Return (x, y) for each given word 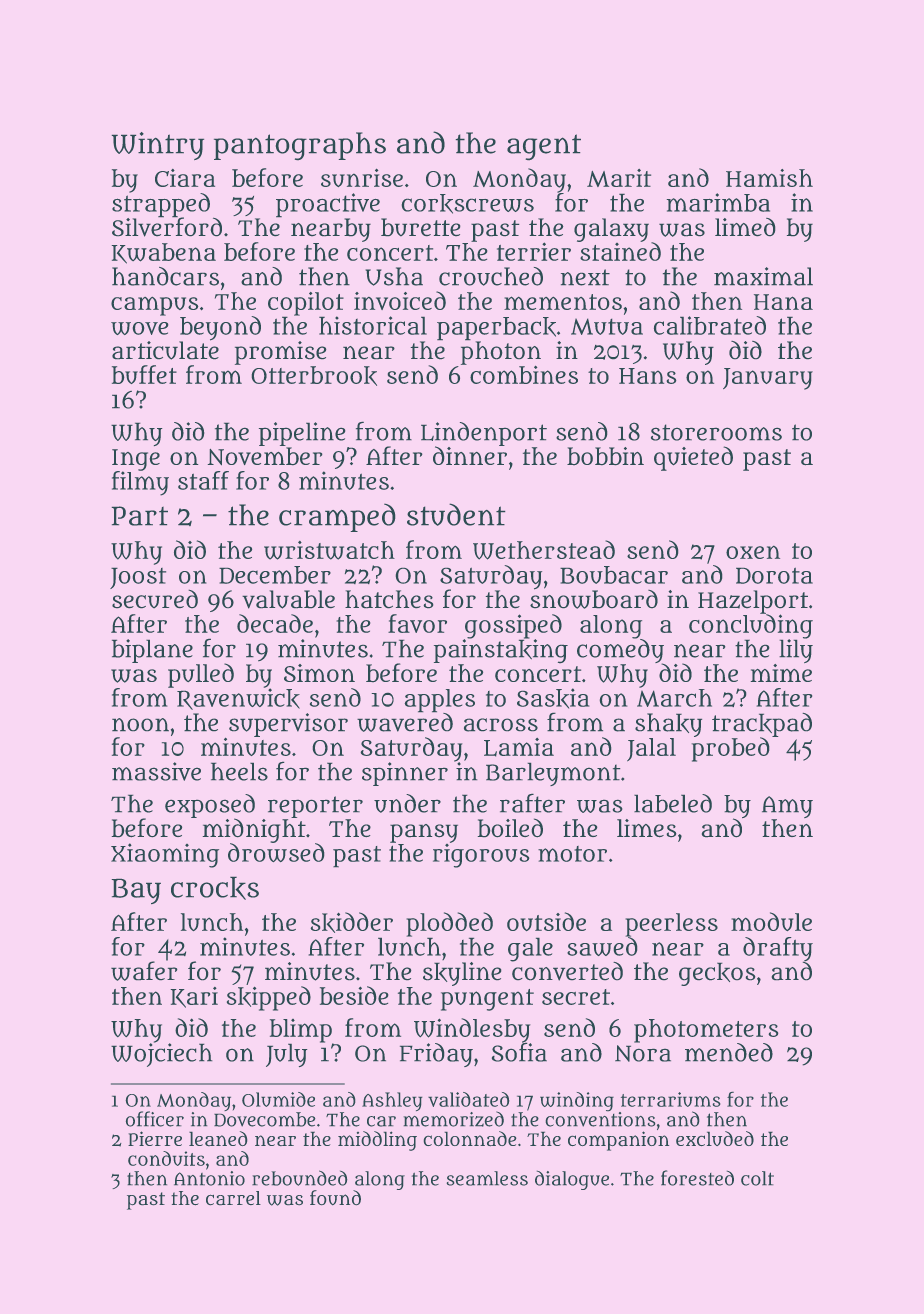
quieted (693, 458)
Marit (619, 178)
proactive (328, 205)
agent (544, 147)
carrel (233, 1198)
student (456, 514)
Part (140, 516)
